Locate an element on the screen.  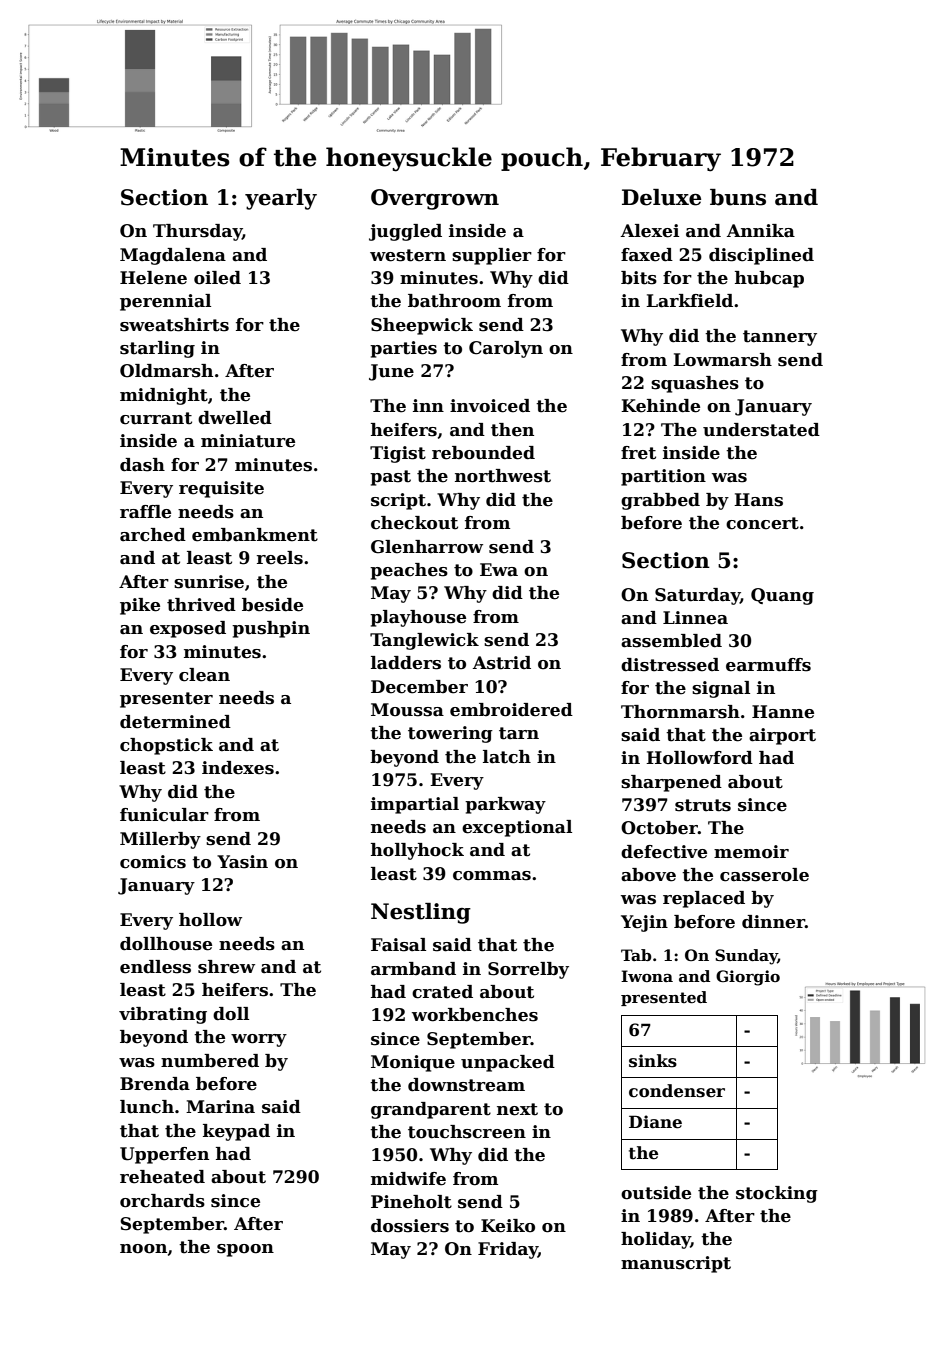
tannery is located at coordinates (780, 338).
